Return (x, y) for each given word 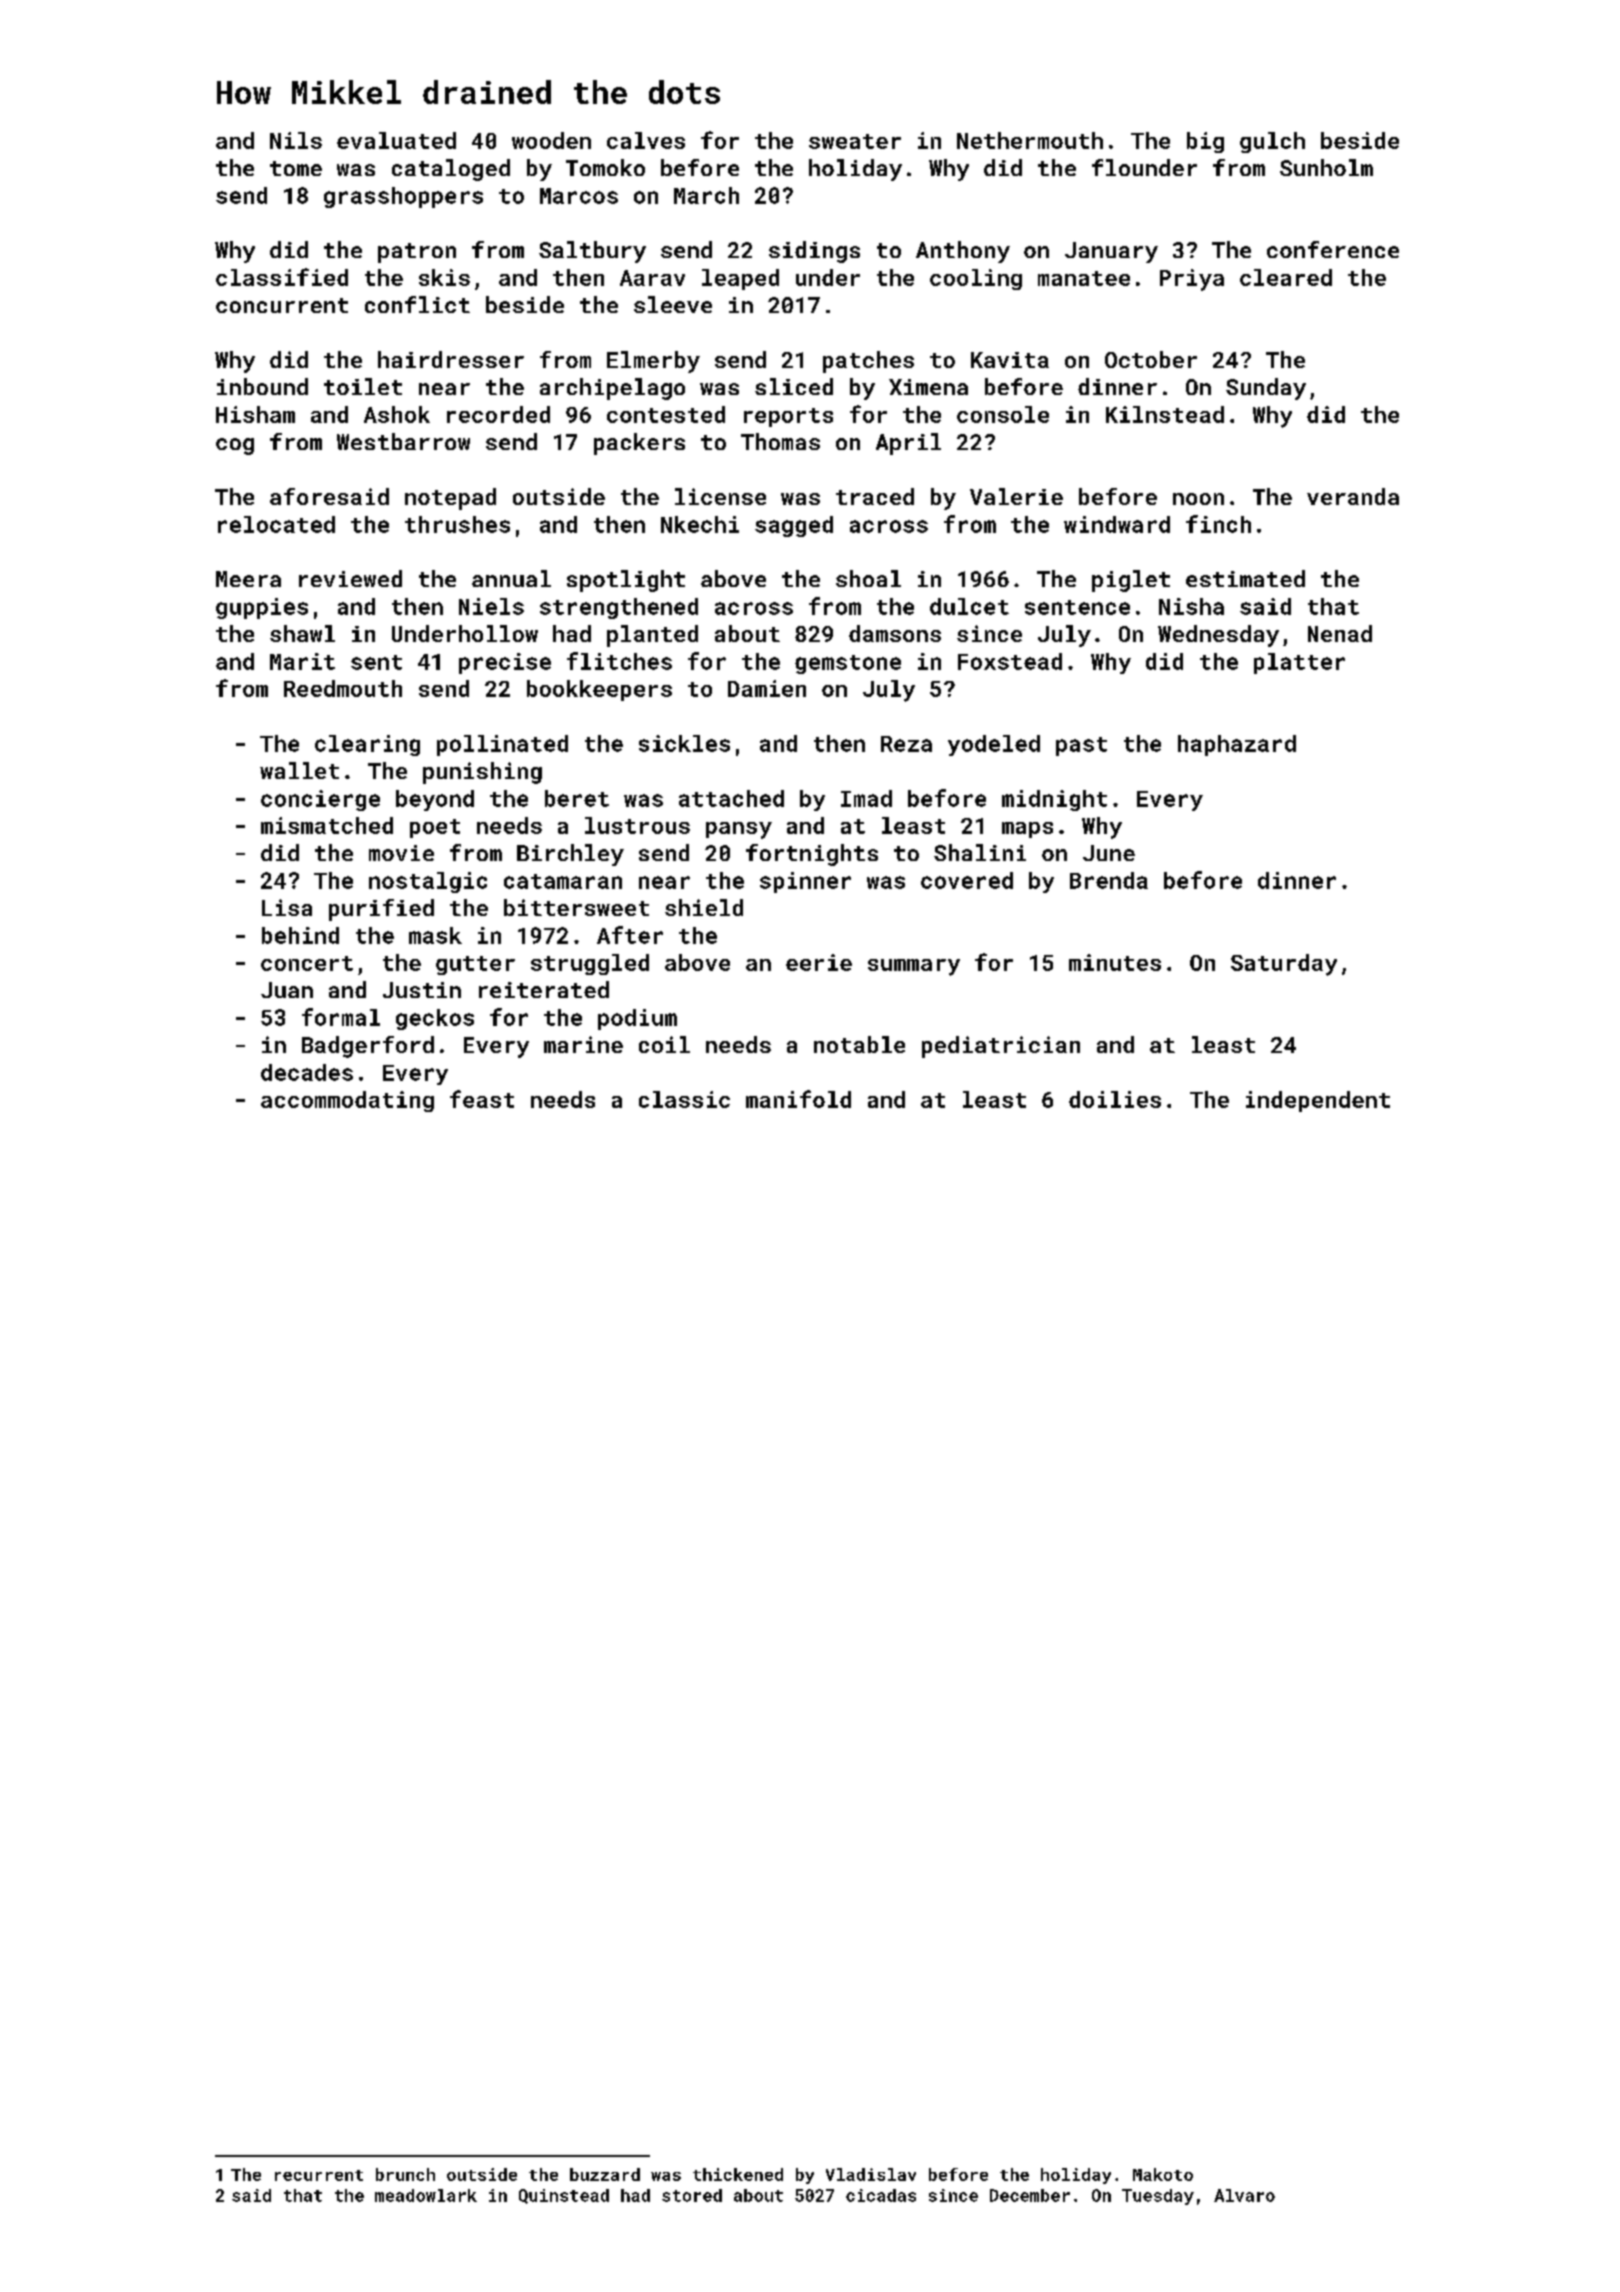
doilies (1115, 1099)
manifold (798, 1099)
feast (482, 1099)
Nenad (1340, 633)
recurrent (319, 2175)
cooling (976, 279)
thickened (738, 2174)
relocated (276, 524)
